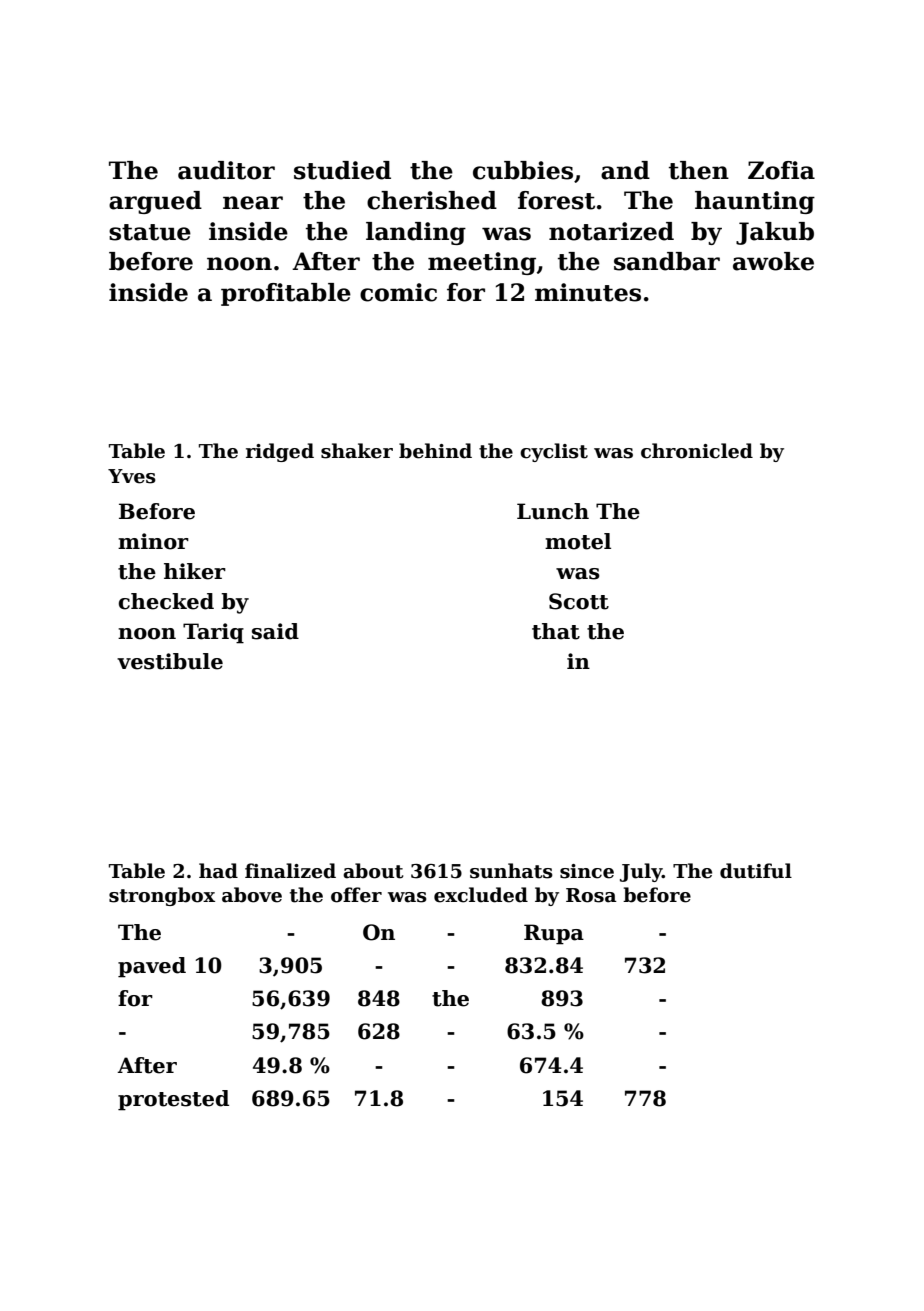 This image has height=1311, width=924. Describe the element at coordinates (132, 476) in the image. I see `Yves` at that location.
